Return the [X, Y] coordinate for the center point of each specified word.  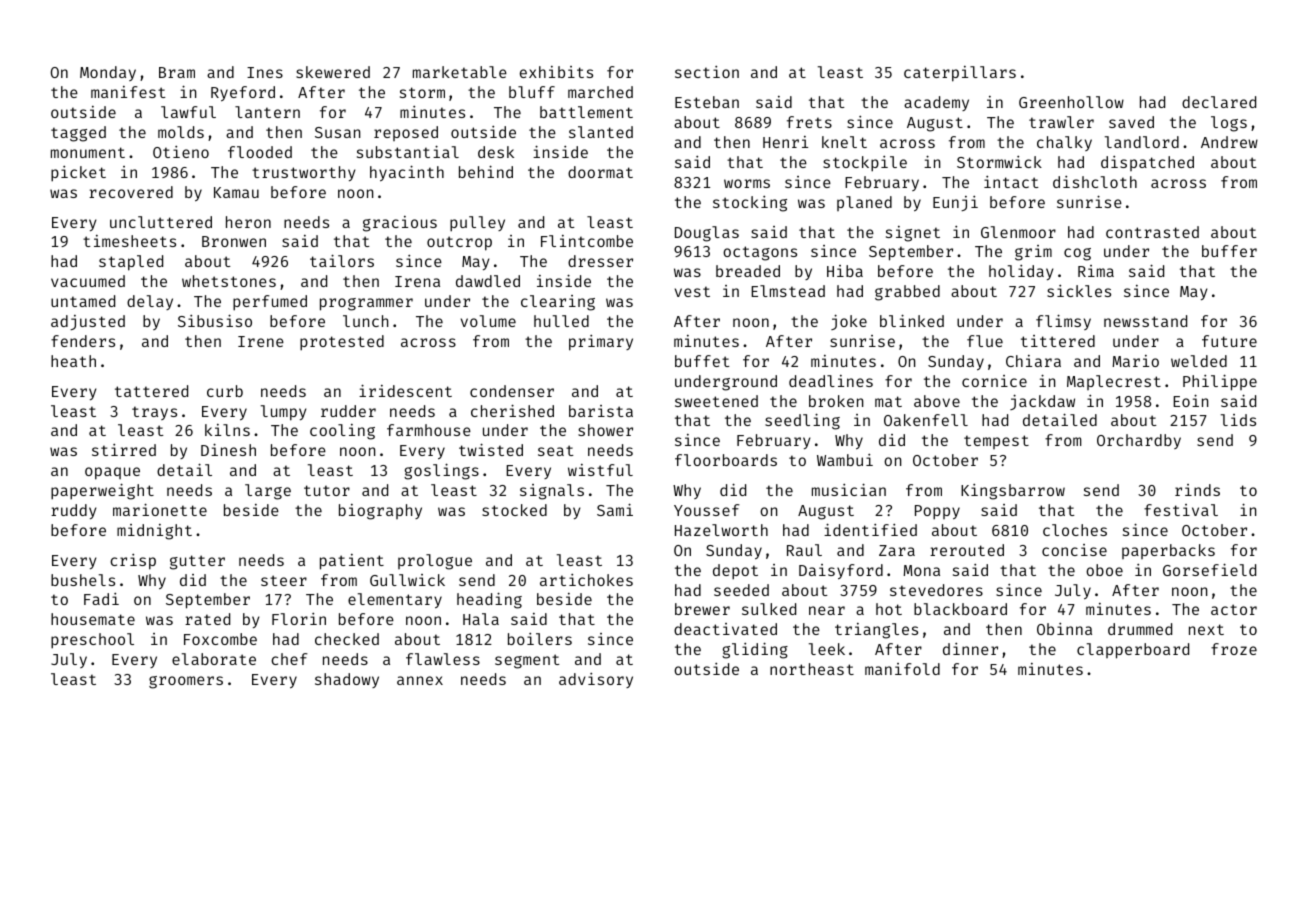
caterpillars [960, 74]
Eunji [955, 203]
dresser [600, 261]
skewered [333, 72]
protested [342, 343]
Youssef [707, 510]
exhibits [556, 72]
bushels [83, 580]
